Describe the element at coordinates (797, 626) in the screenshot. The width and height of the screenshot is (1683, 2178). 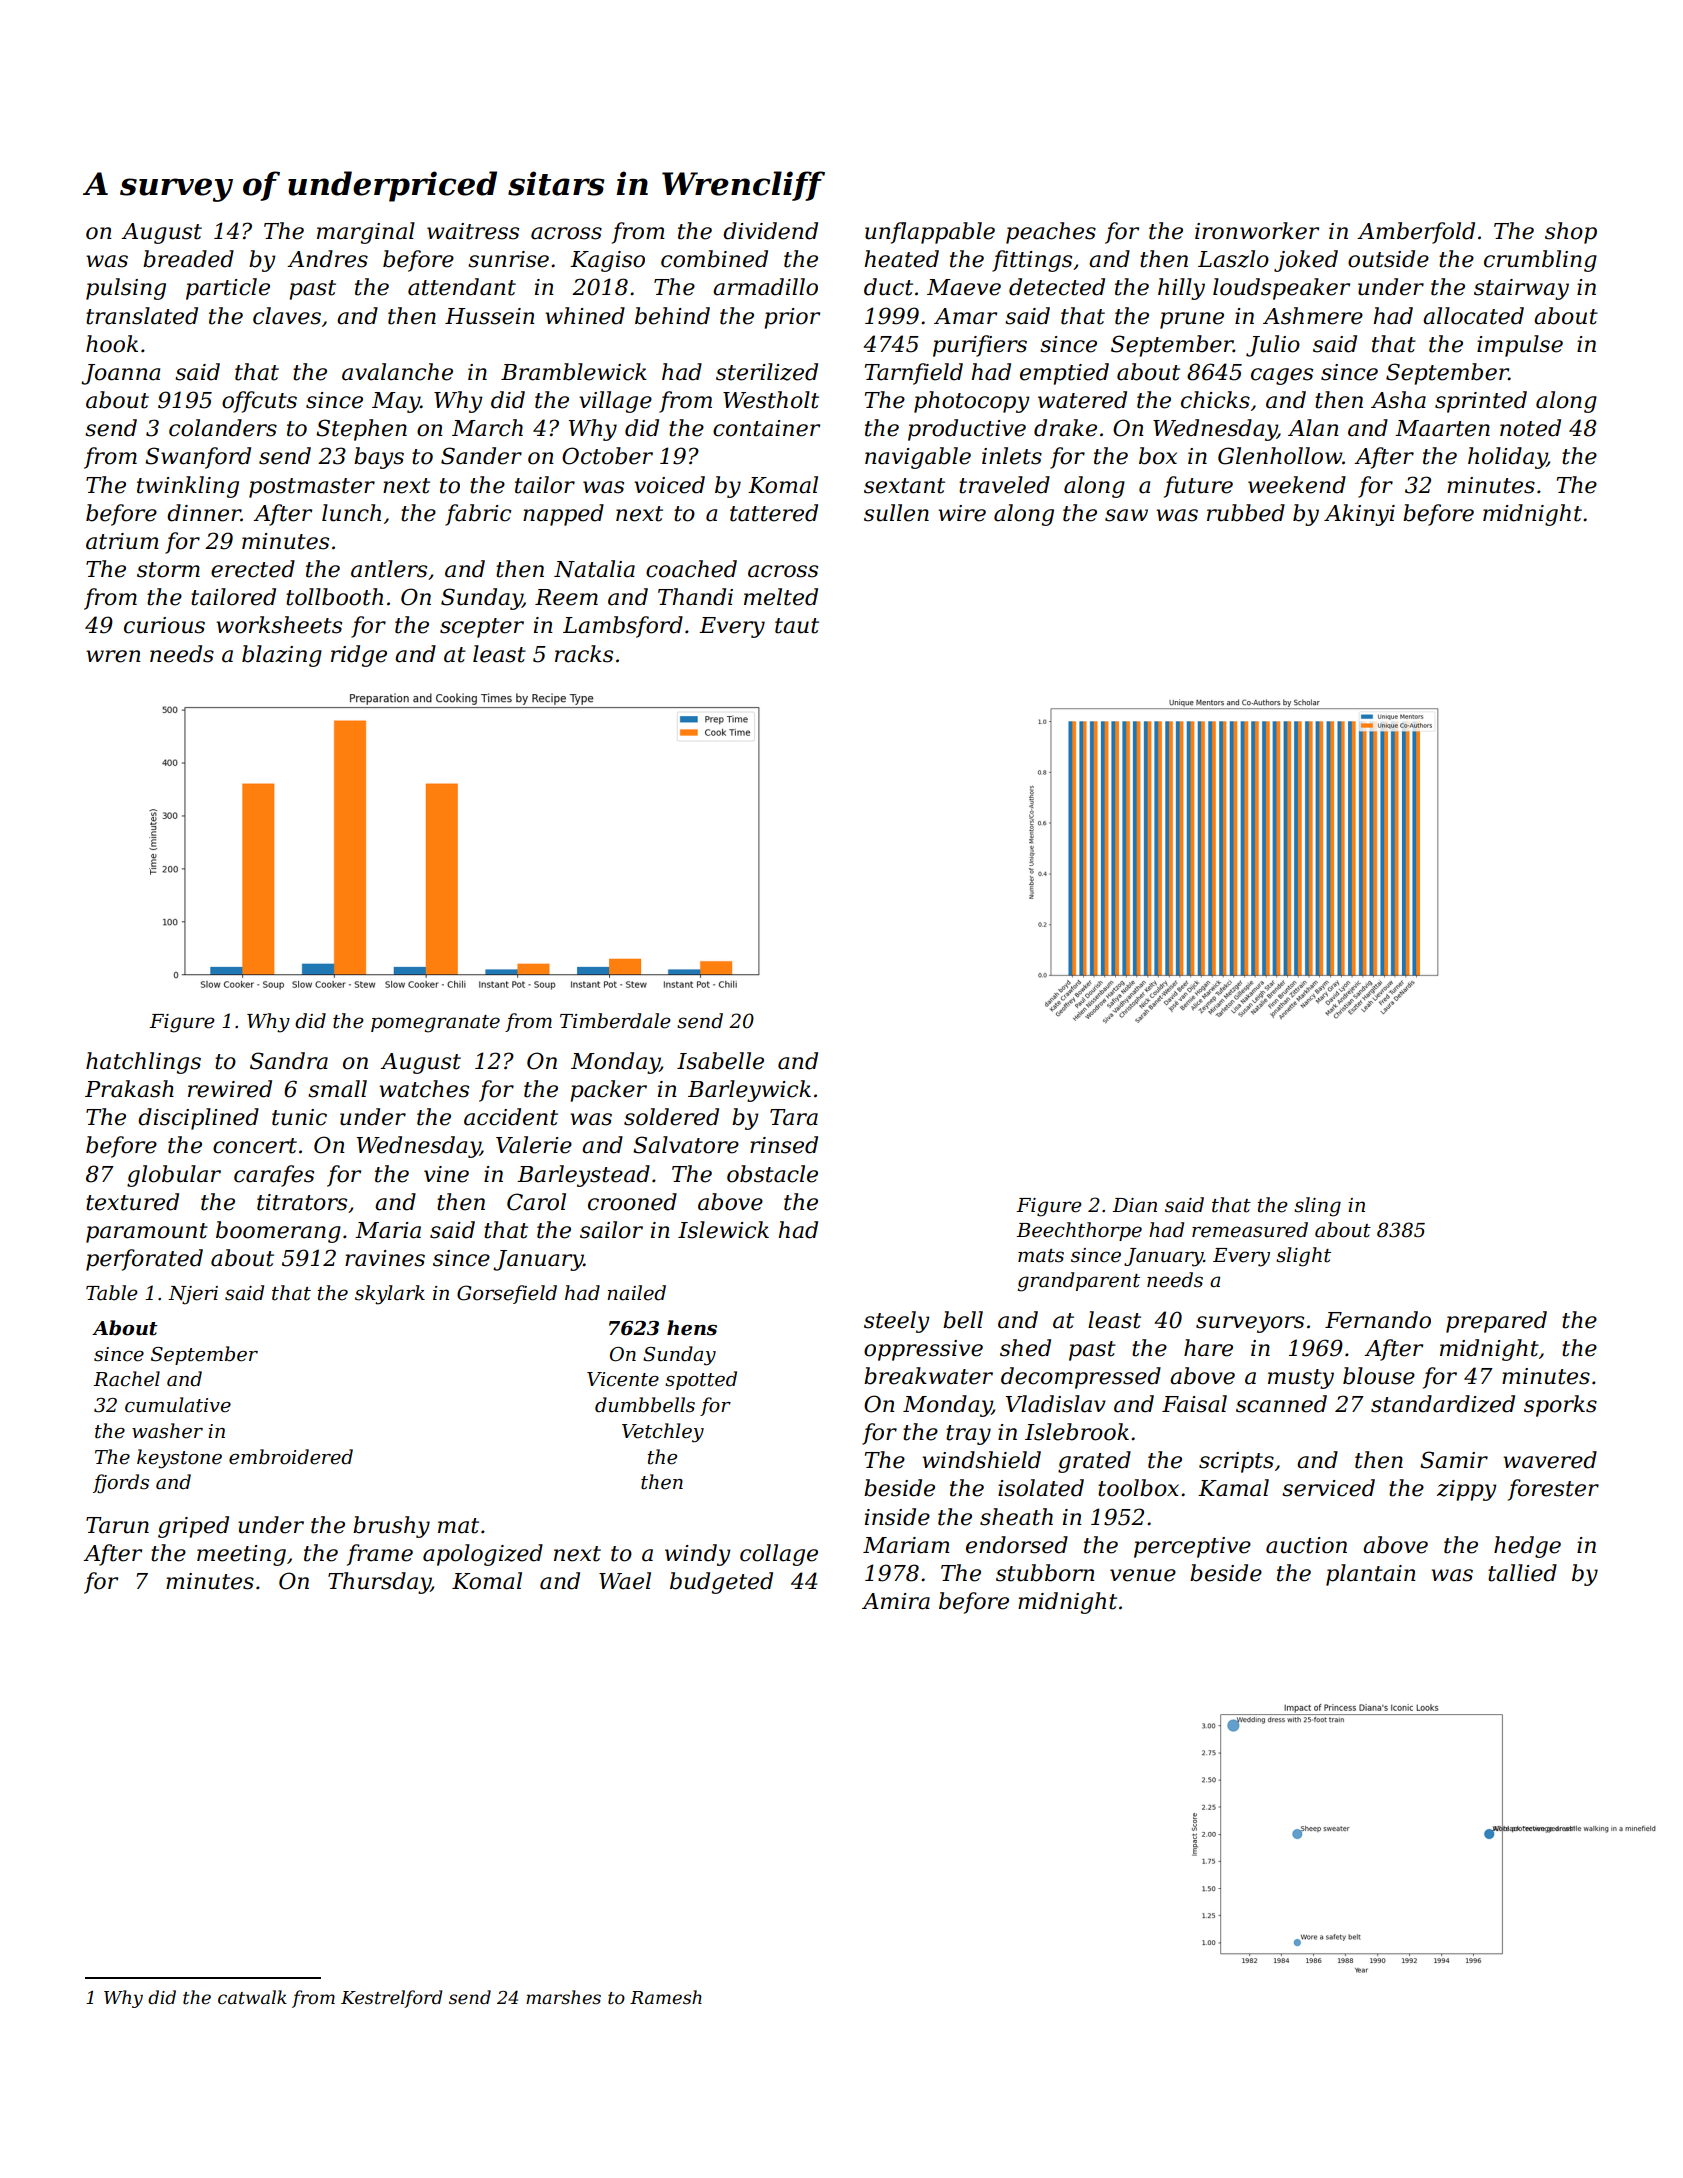
I see `taut` at that location.
